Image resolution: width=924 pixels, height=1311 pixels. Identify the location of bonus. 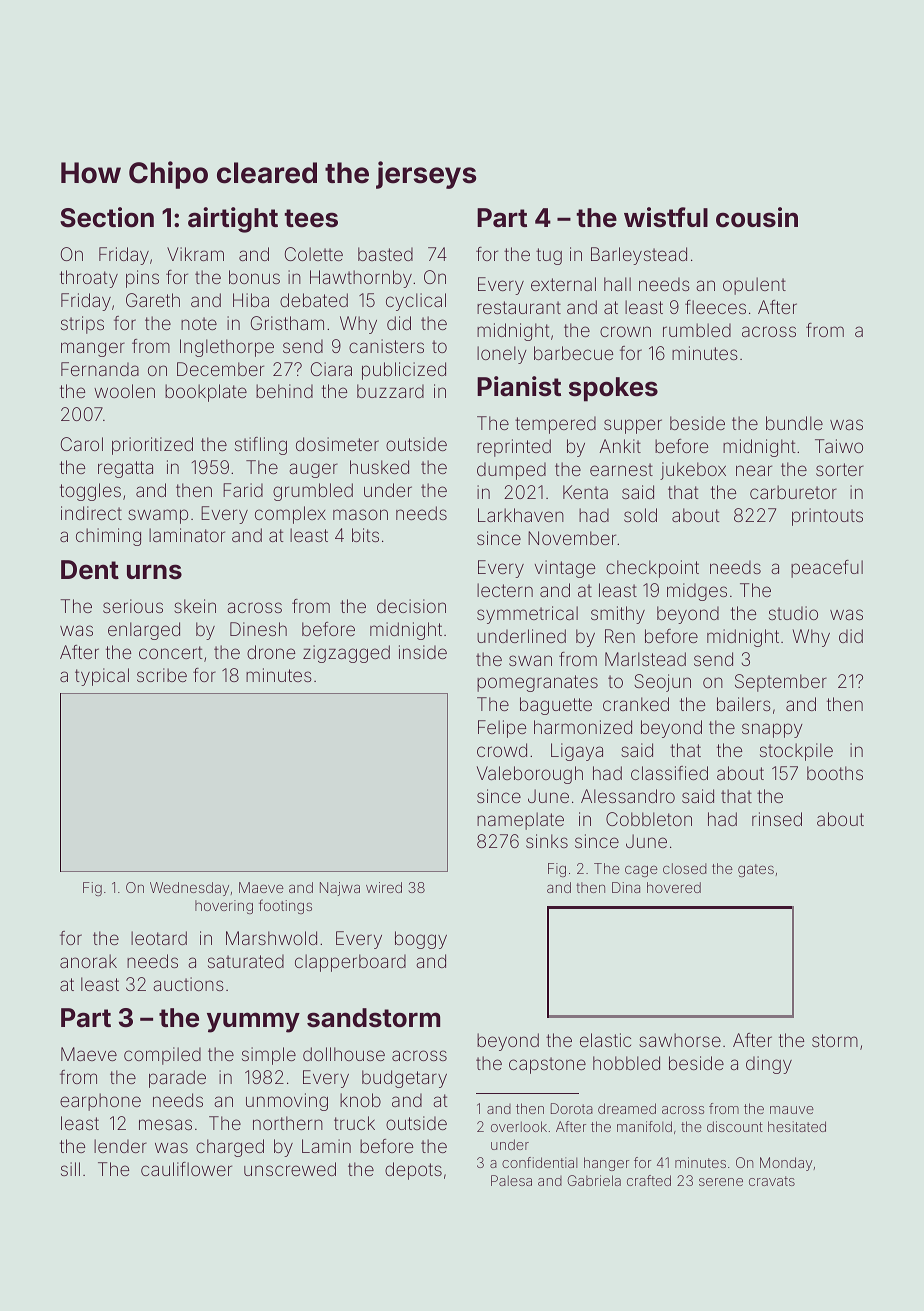
(254, 277).
